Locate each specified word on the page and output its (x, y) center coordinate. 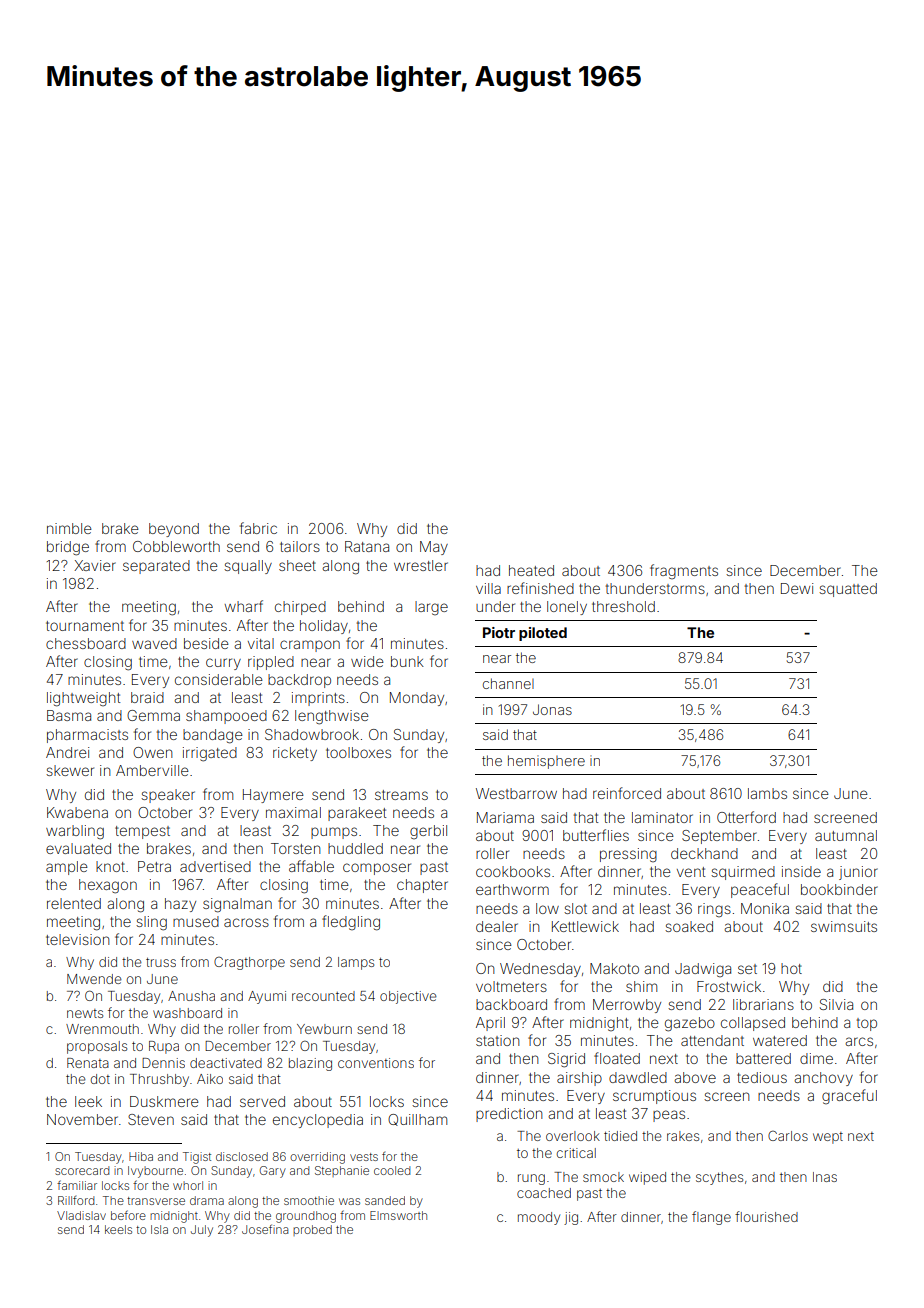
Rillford (76, 1200)
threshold (623, 606)
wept (828, 1138)
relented (74, 903)
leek (88, 1101)
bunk (407, 661)
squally (248, 567)
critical (576, 1153)
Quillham (417, 1120)
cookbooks (513, 871)
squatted (848, 590)
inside (801, 871)
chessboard (86, 643)
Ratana (367, 546)
